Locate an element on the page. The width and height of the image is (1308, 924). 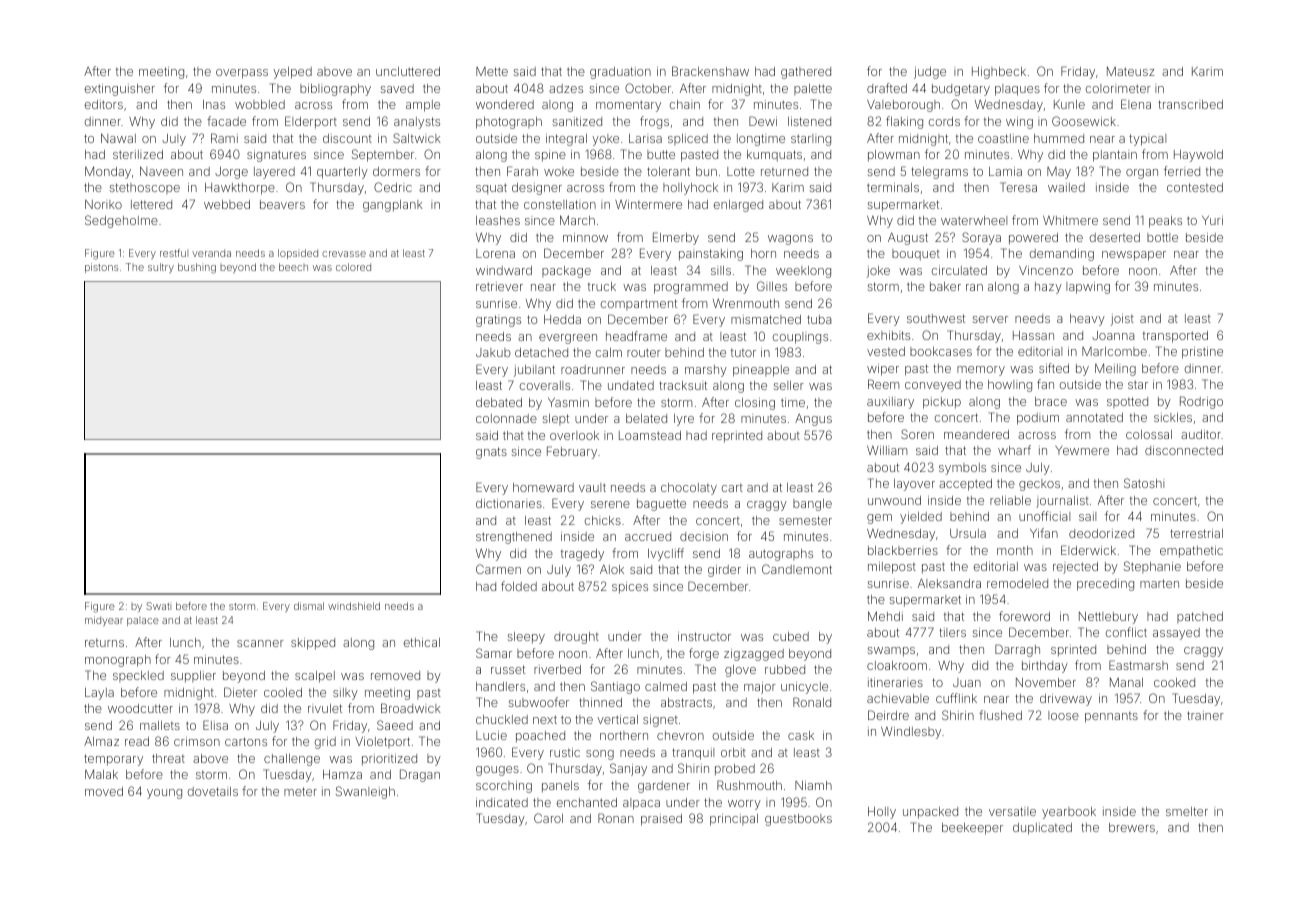
dovetails is located at coordinates (213, 791).
